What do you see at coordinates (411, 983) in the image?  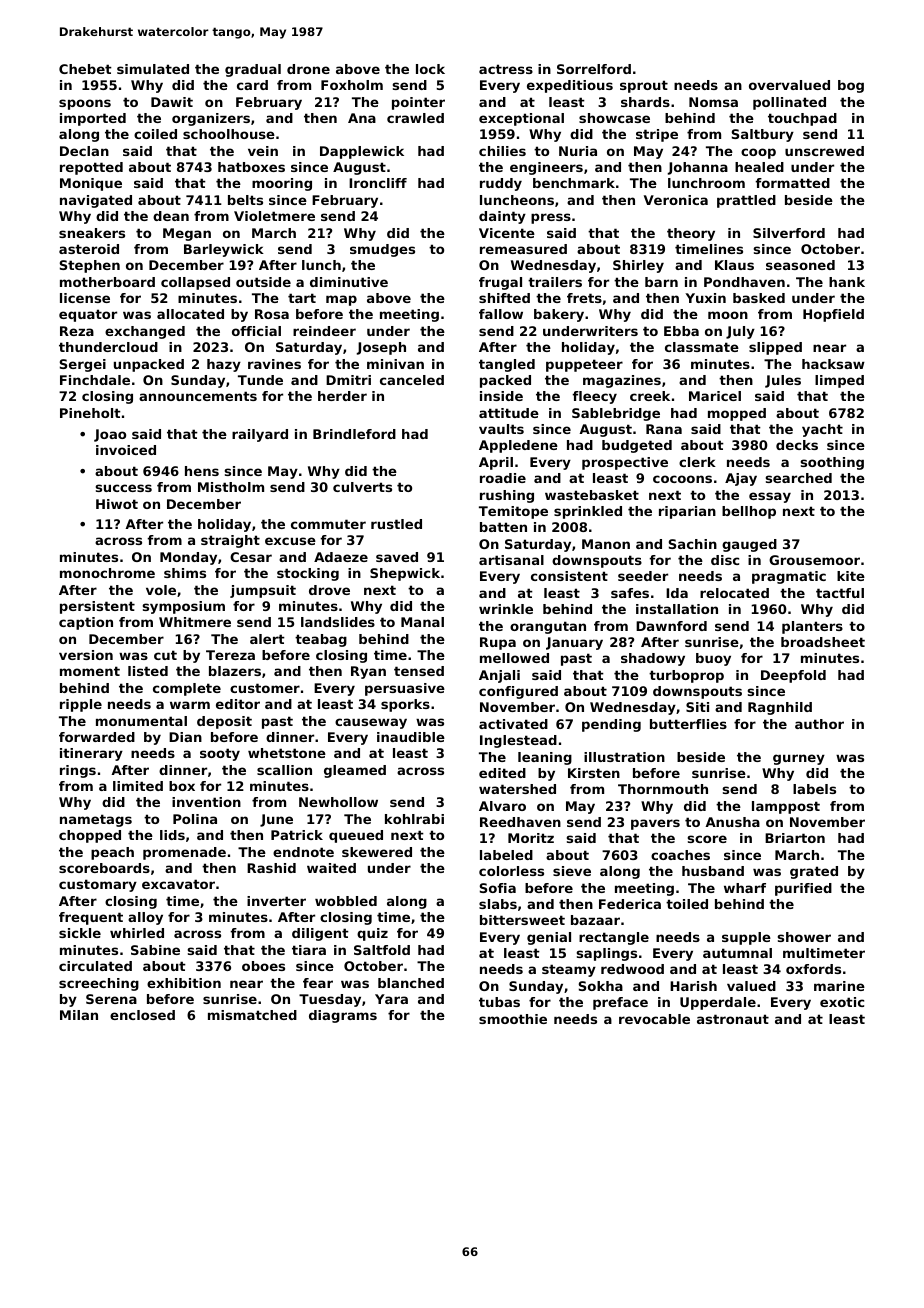 I see `blanched` at bounding box center [411, 983].
